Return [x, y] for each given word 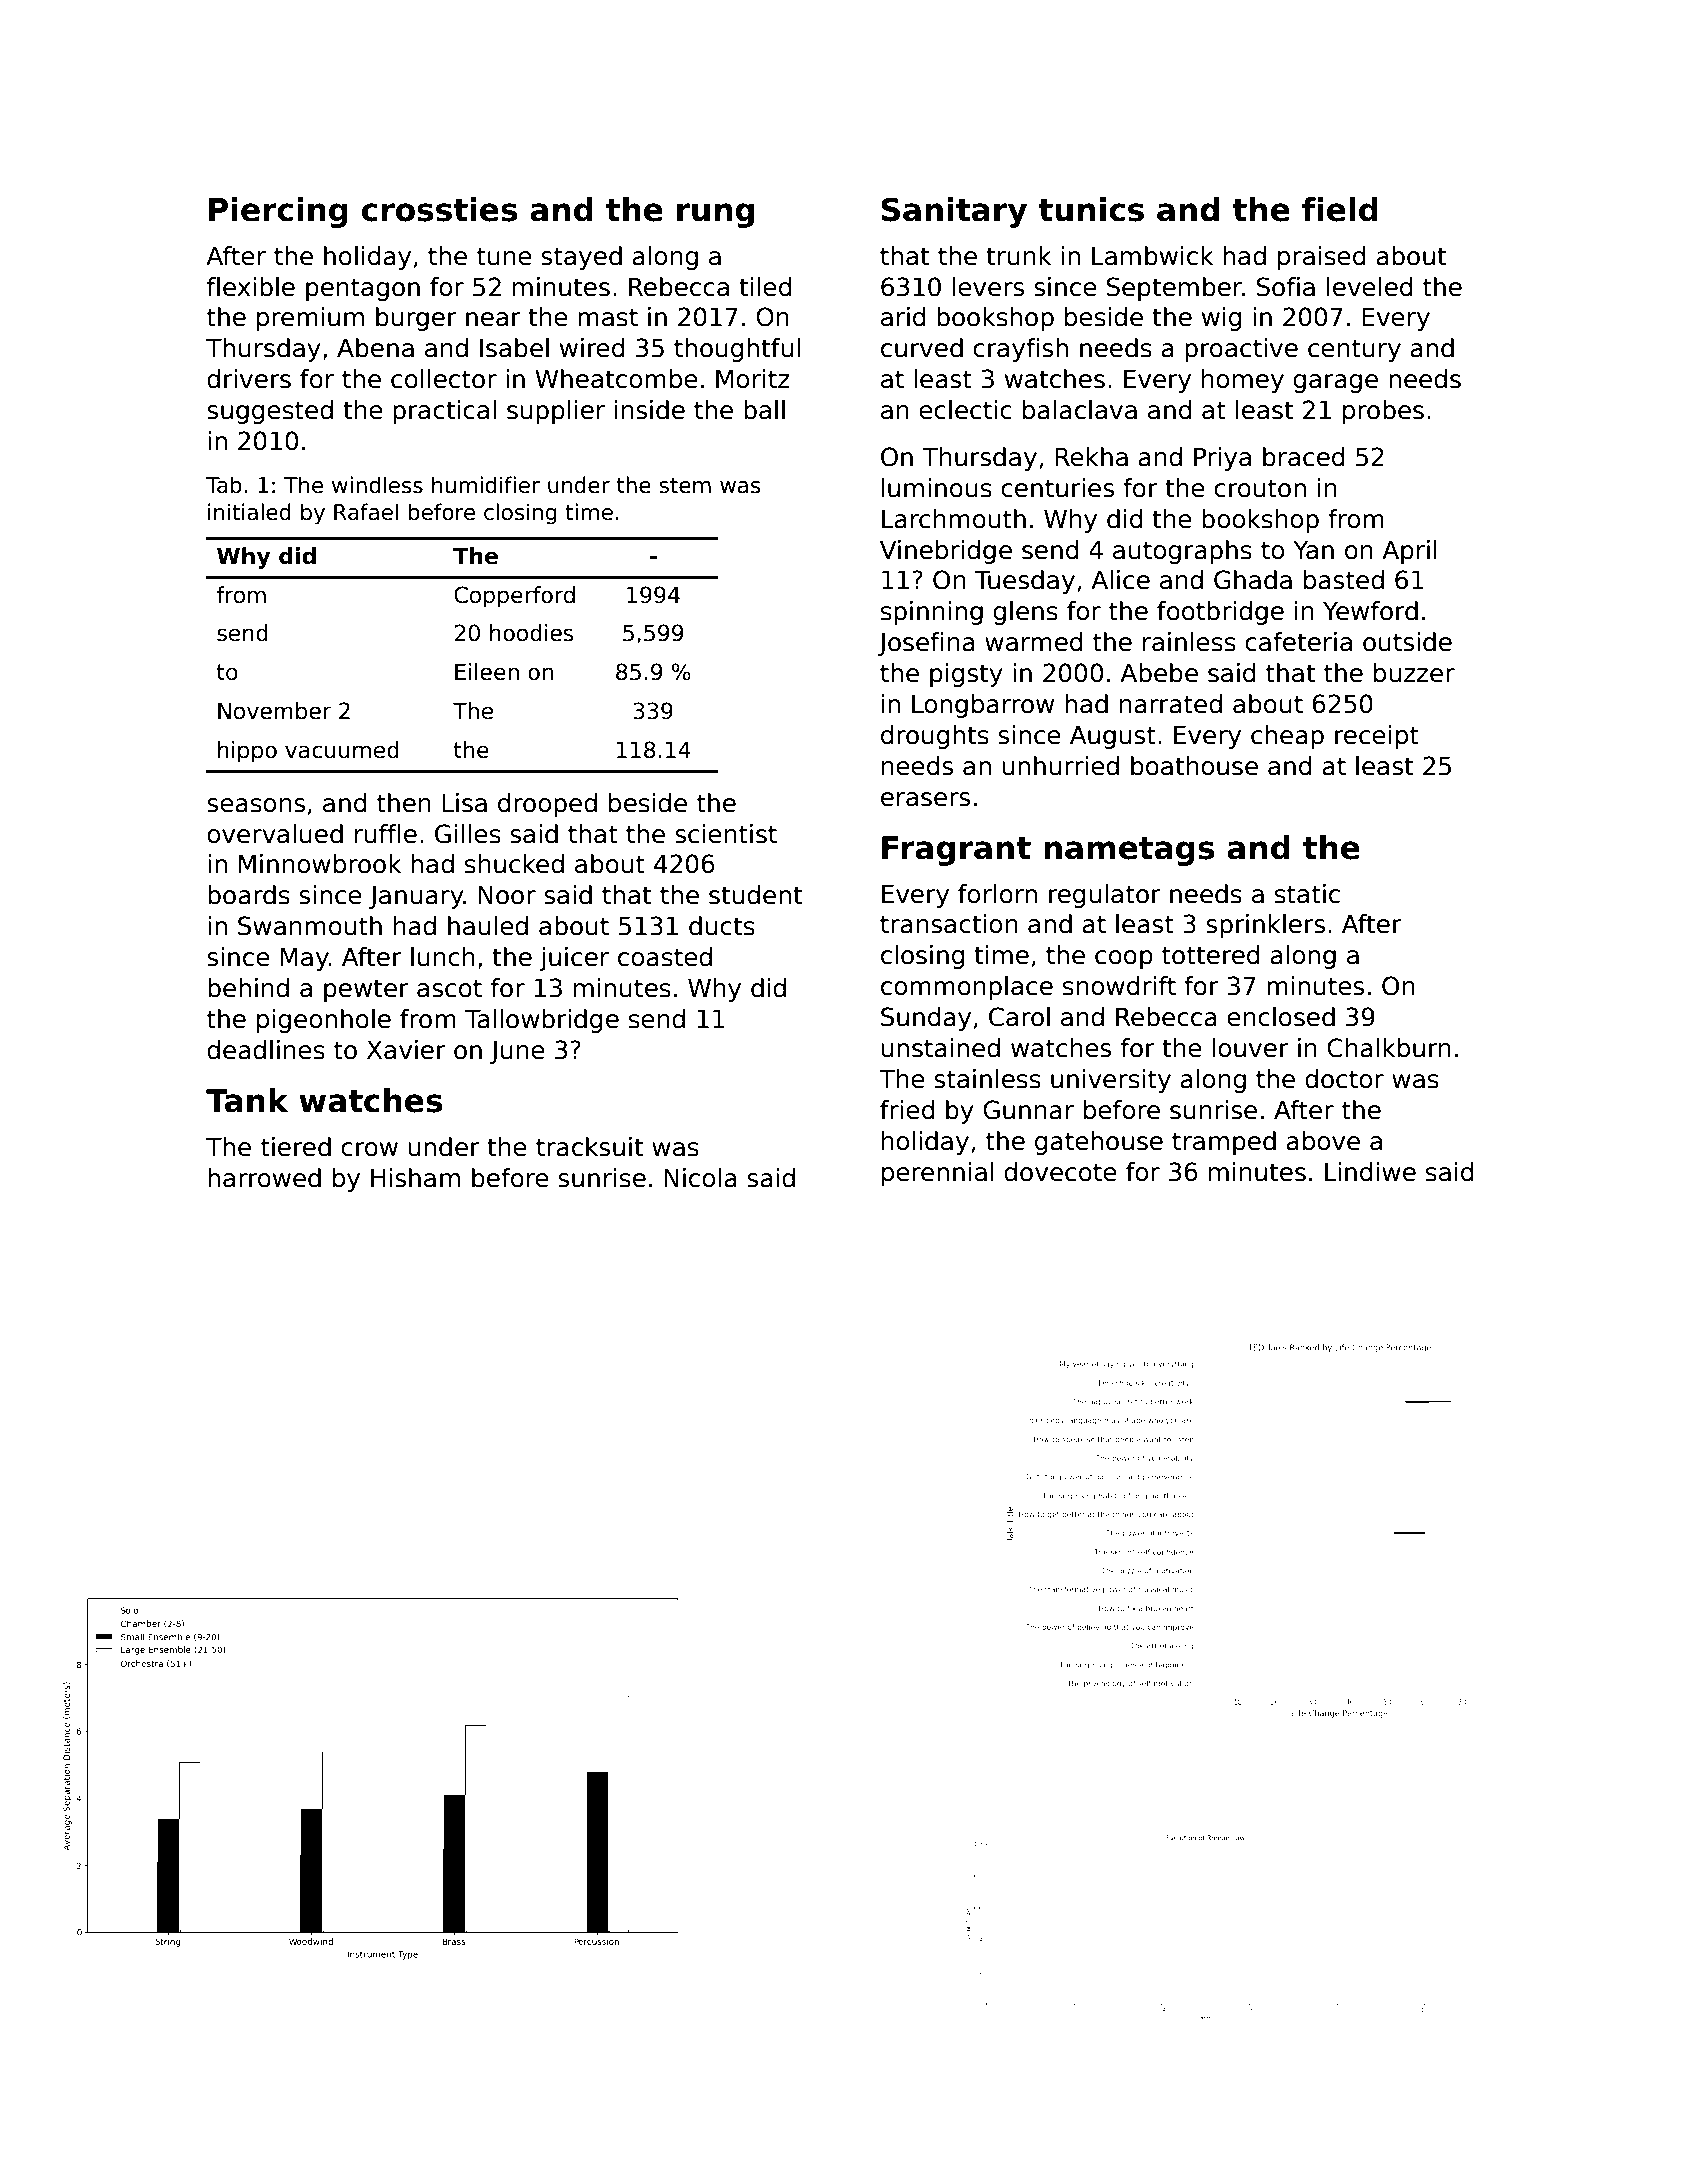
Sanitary [954, 212]
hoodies [531, 633]
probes [1383, 412]
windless [377, 485]
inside [650, 410]
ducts [722, 926]
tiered [296, 1147]
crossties [439, 209]
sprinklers [1265, 926]
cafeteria [1298, 642]
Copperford [514, 597]
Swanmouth [310, 926]
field [1340, 209]
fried [907, 1110]
